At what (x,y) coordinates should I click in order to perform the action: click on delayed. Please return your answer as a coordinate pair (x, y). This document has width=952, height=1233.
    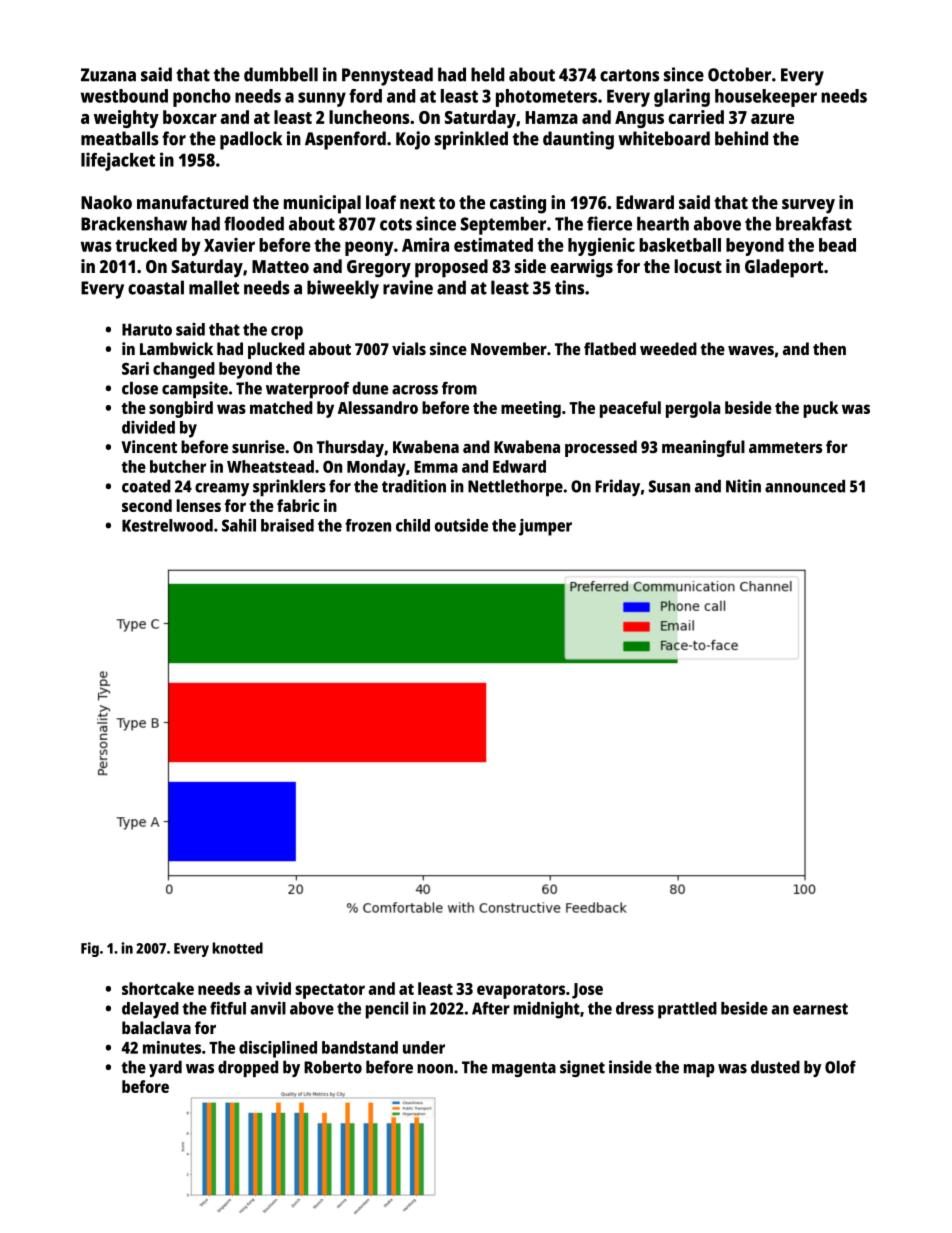
    Looking at the image, I should click on (150, 1010).
